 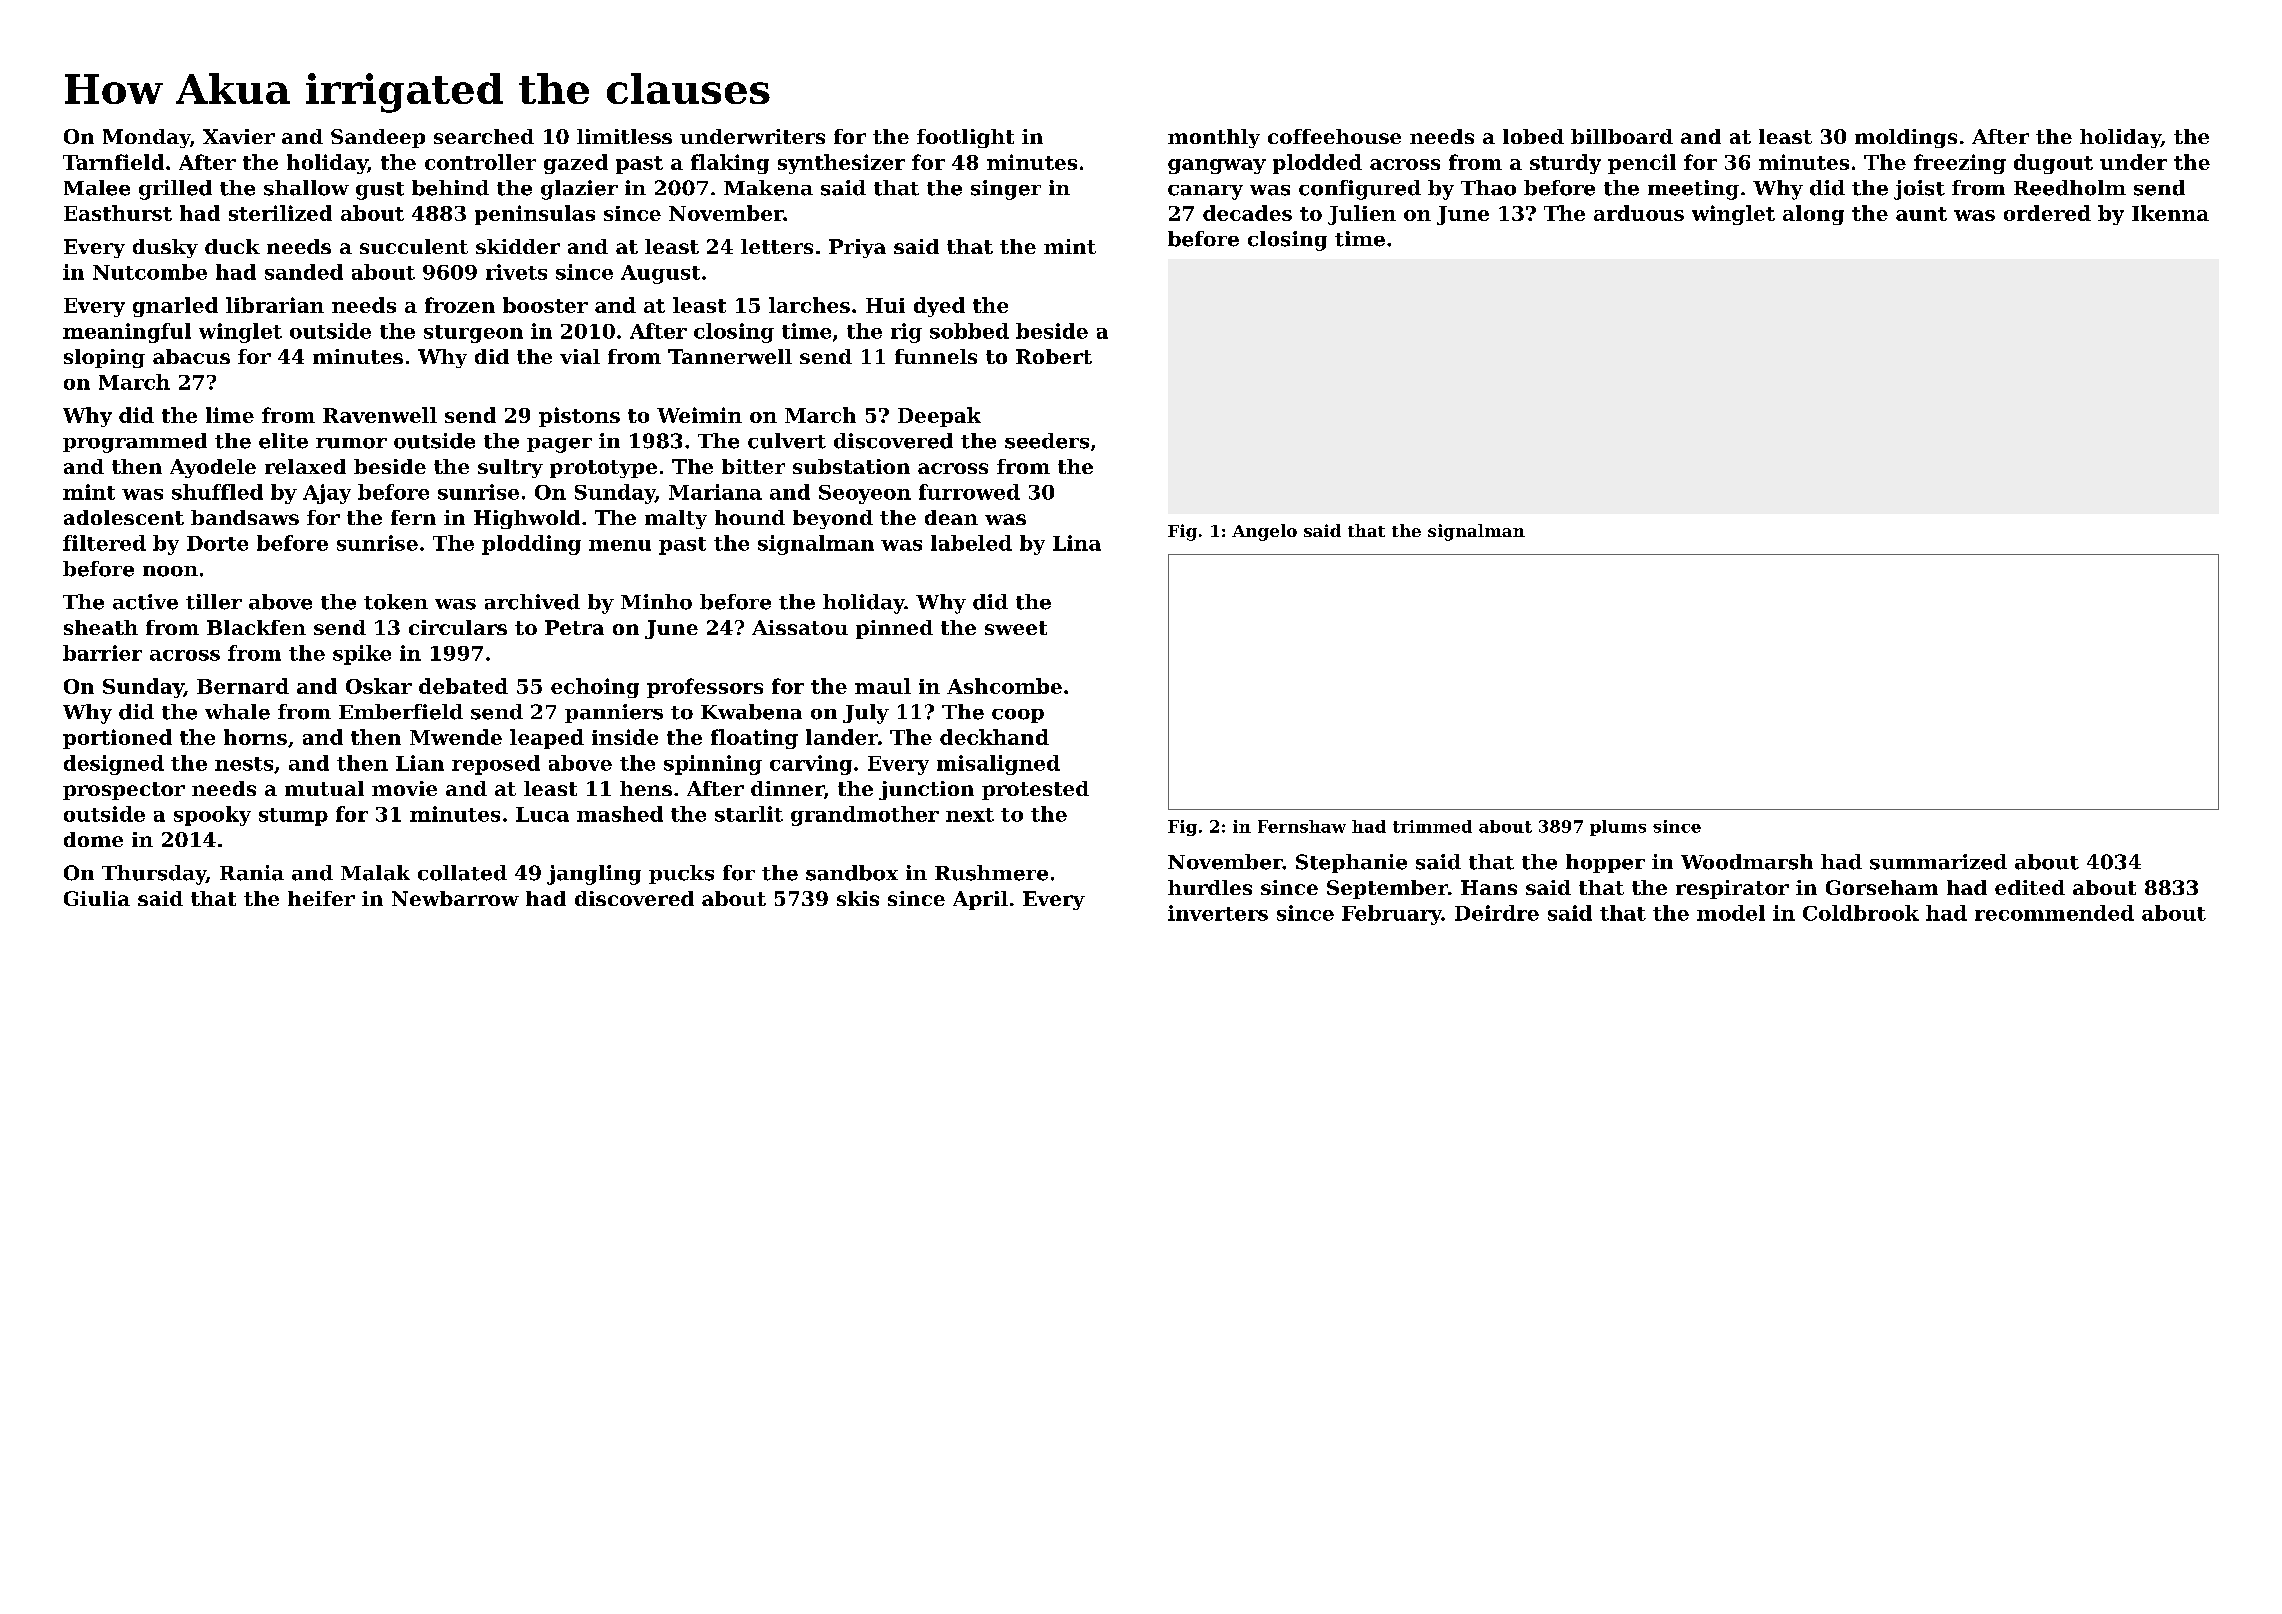 I want to click on decades, so click(x=1247, y=213).
